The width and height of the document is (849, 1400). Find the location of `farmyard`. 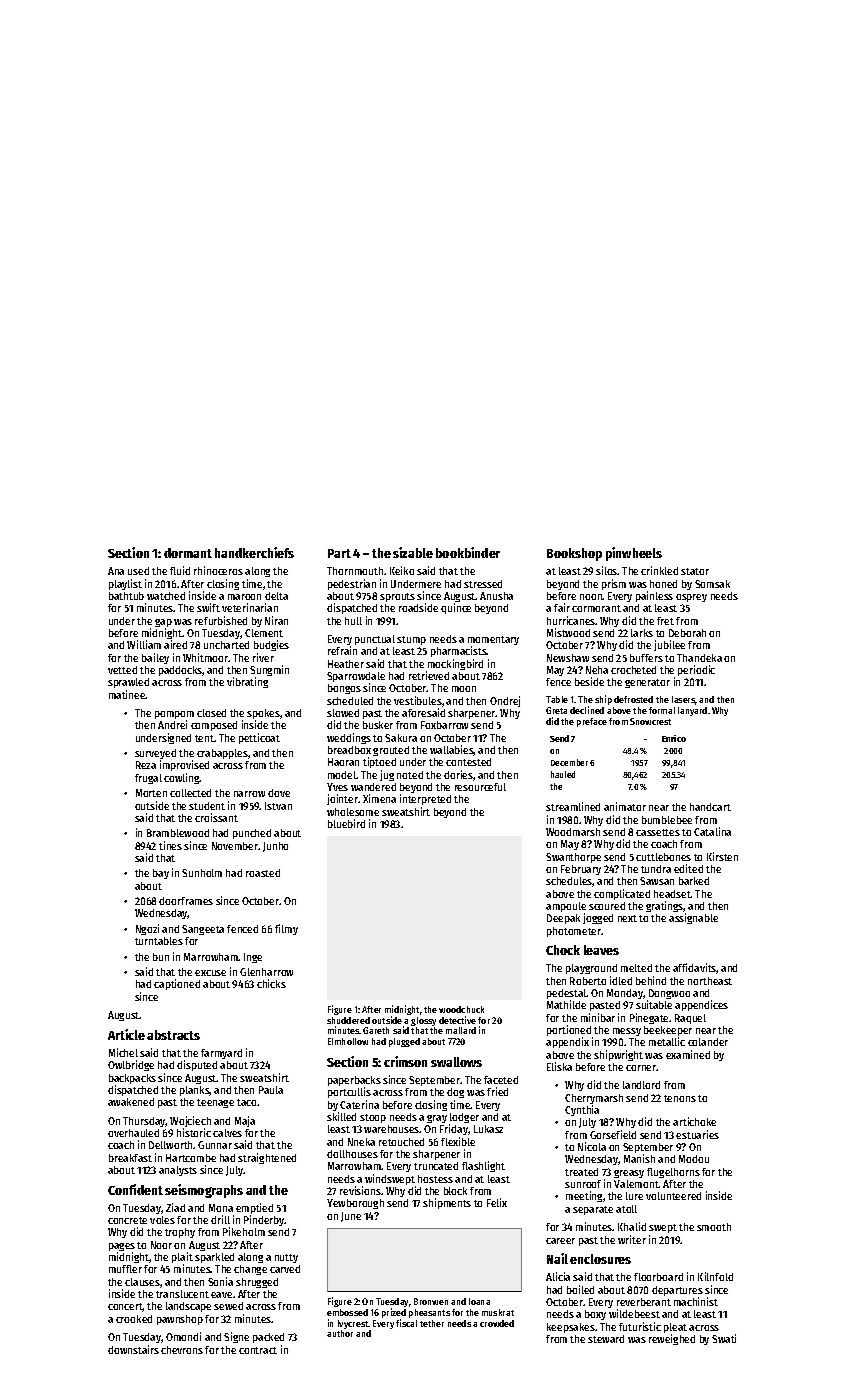

farmyard is located at coordinates (221, 1054).
